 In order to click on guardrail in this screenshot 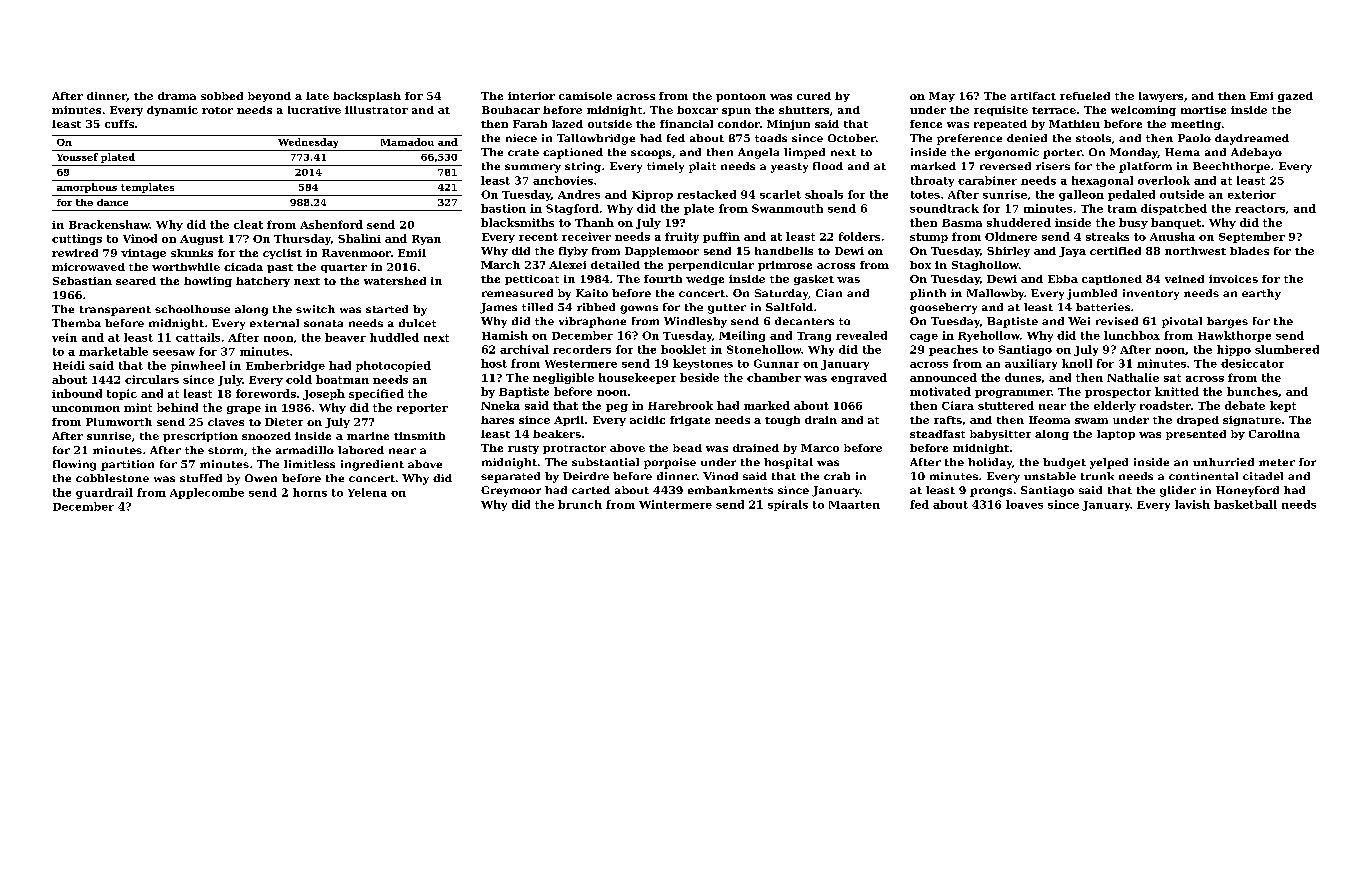, I will do `click(104, 493)`.
